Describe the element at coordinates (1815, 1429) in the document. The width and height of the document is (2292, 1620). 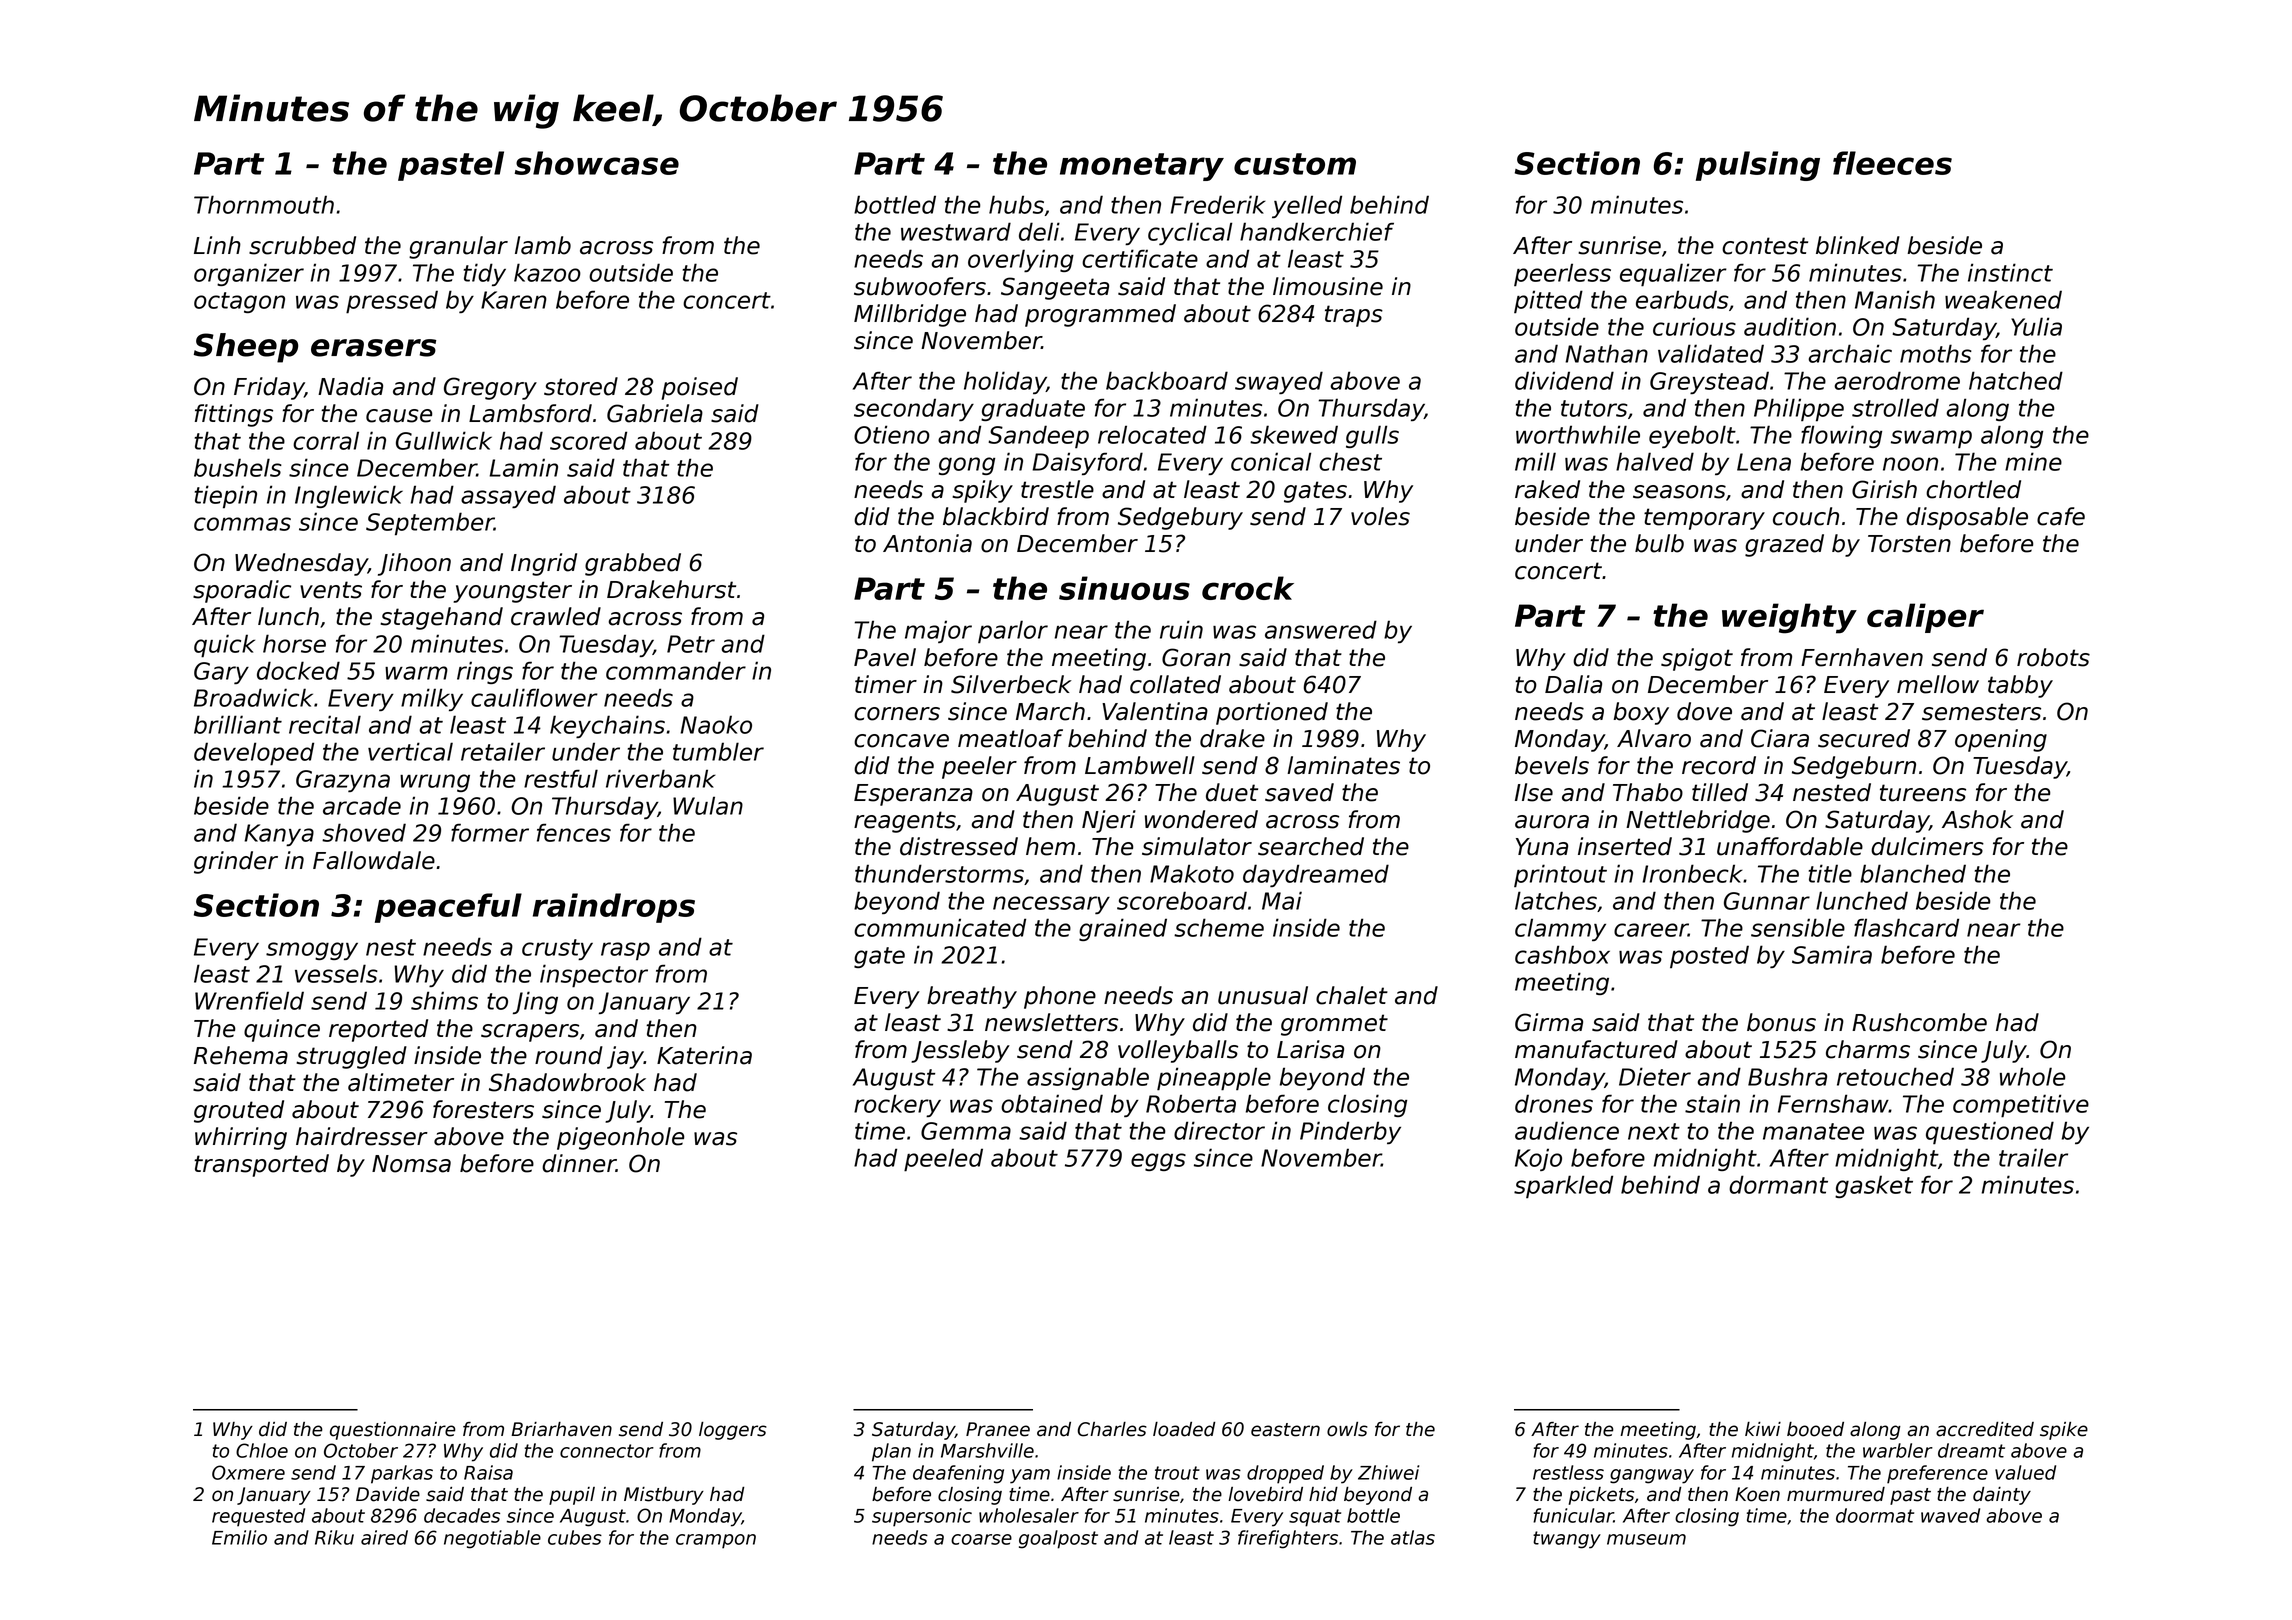
I see `booed` at that location.
